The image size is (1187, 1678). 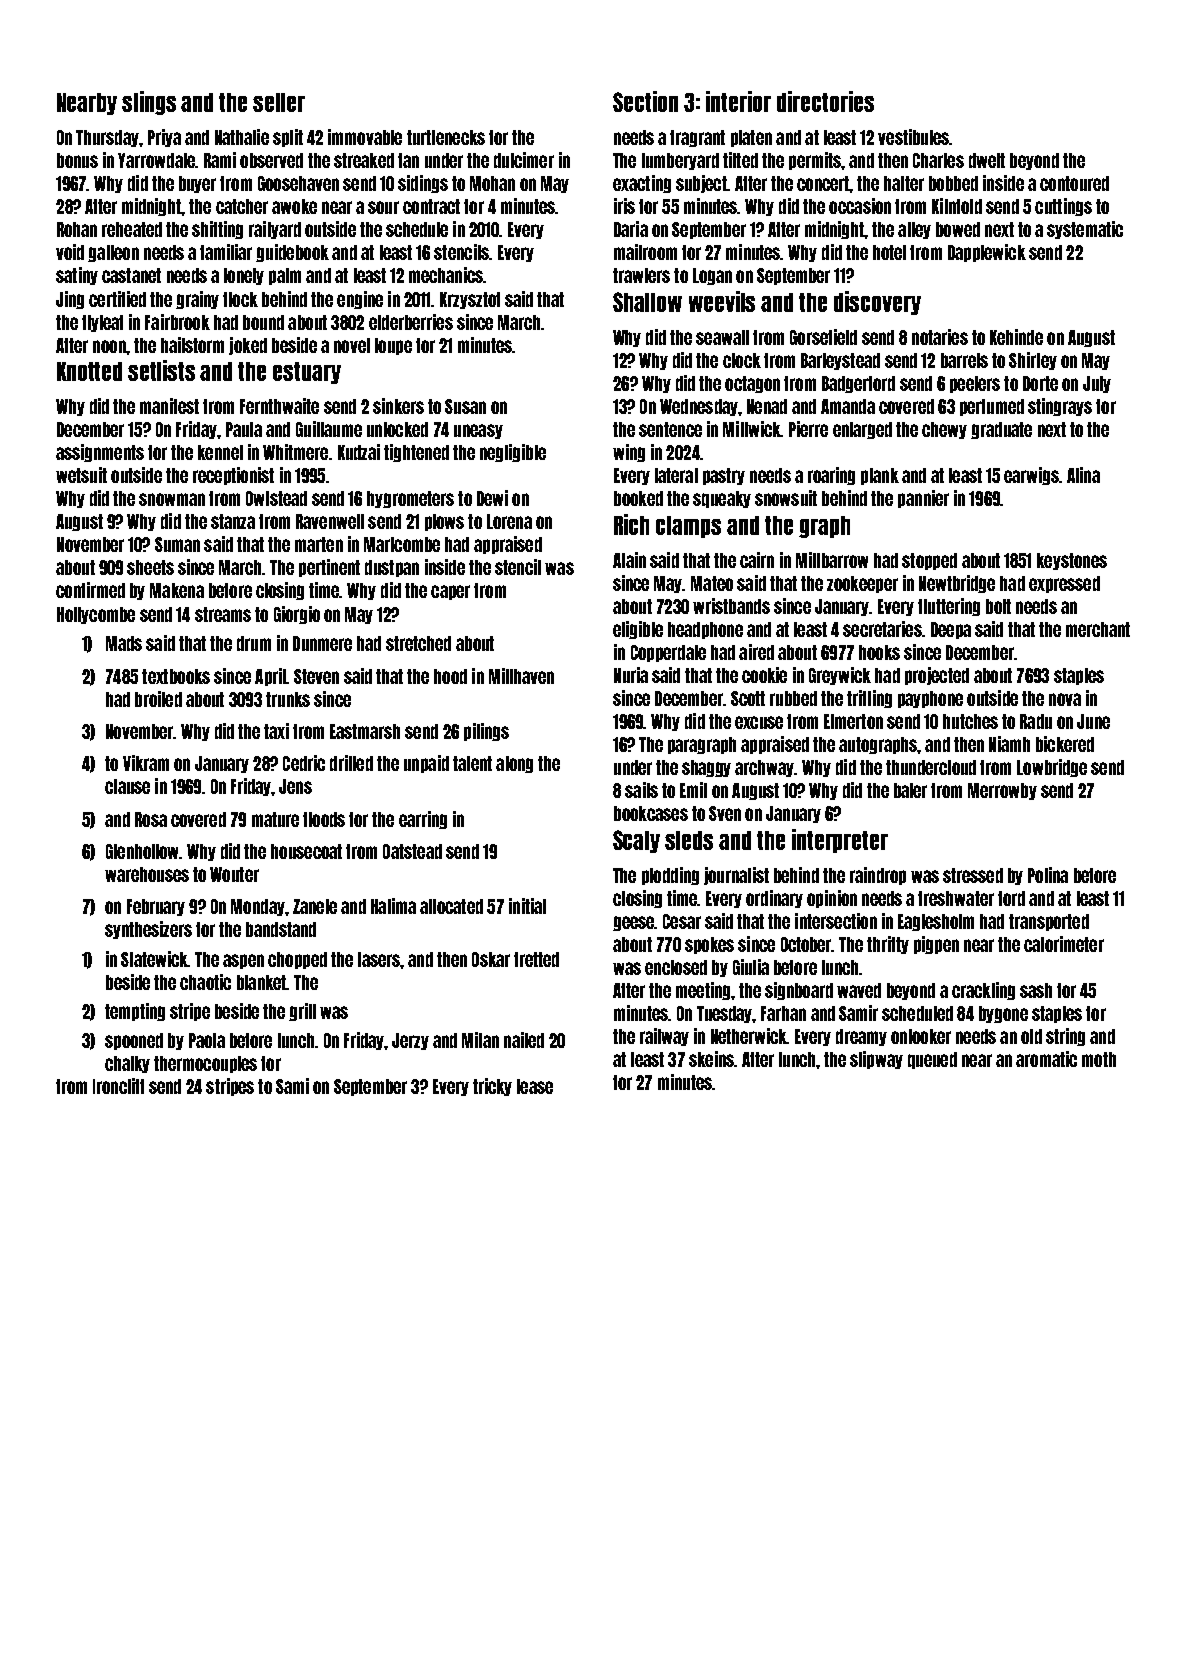 What do you see at coordinates (738, 101) in the image?
I see `interior` at bounding box center [738, 101].
